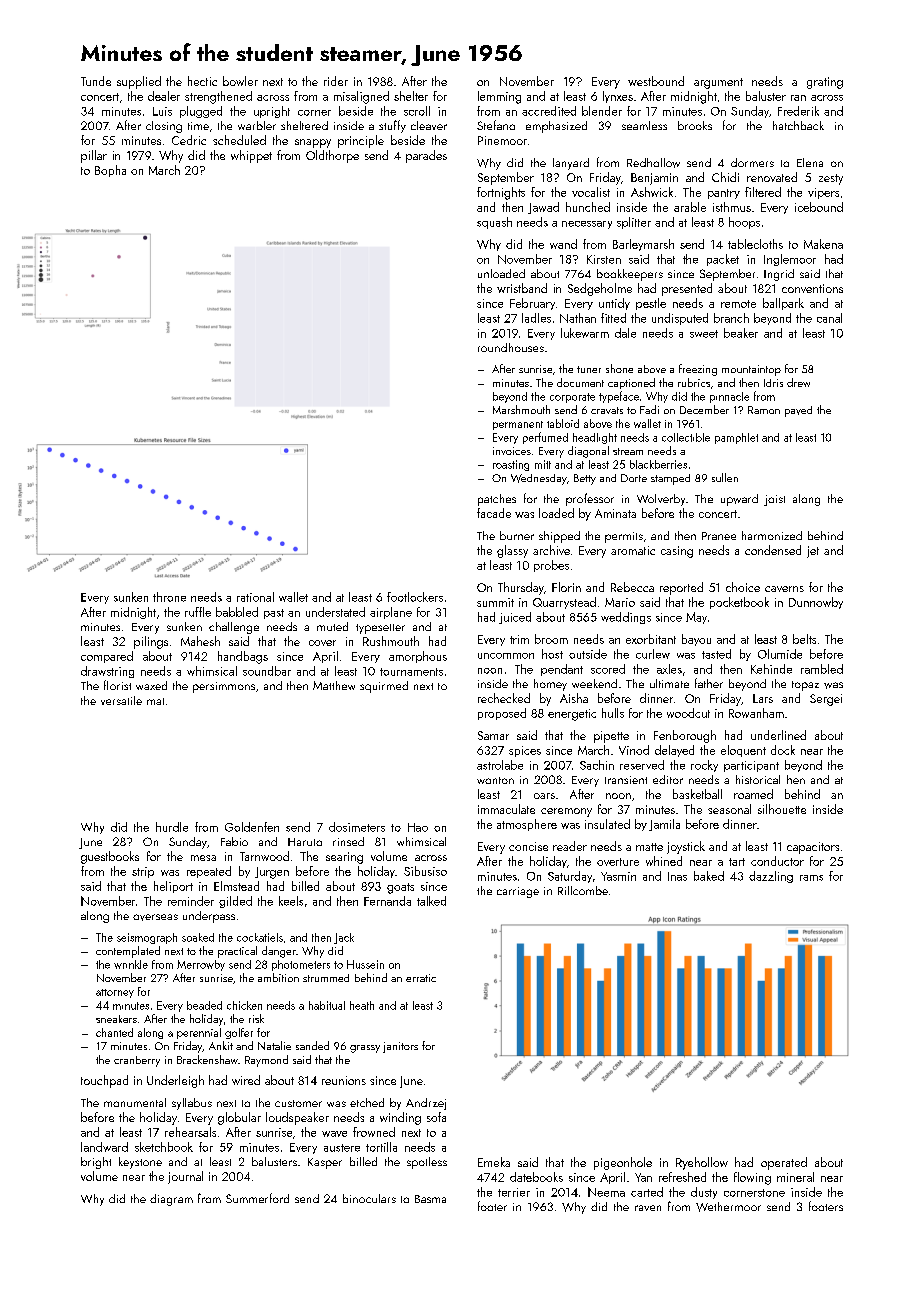 The image size is (924, 1308). Describe the element at coordinates (204, 1005) in the image. I see `beaded` at that location.
